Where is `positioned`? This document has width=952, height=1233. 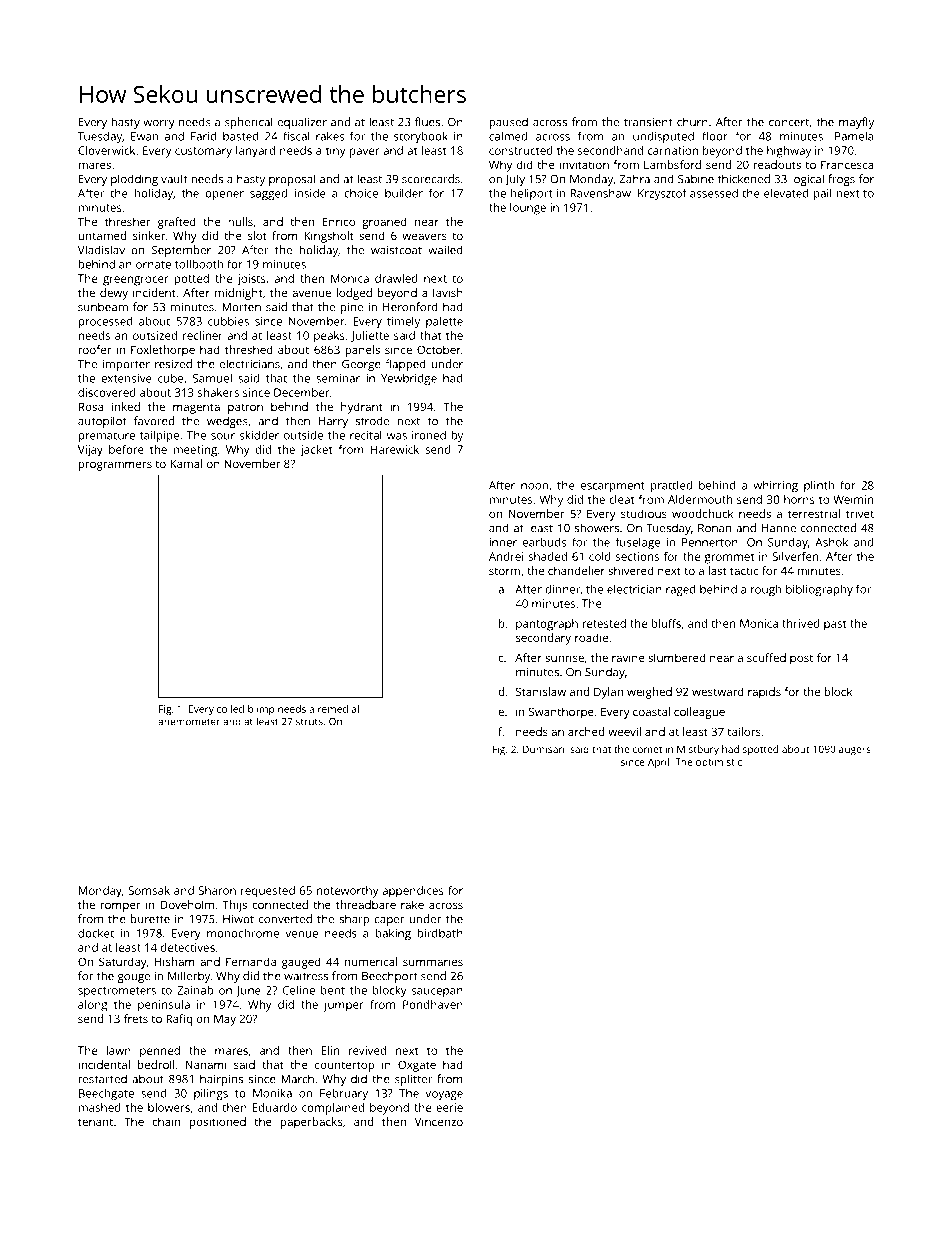
positioned is located at coordinates (218, 1123).
